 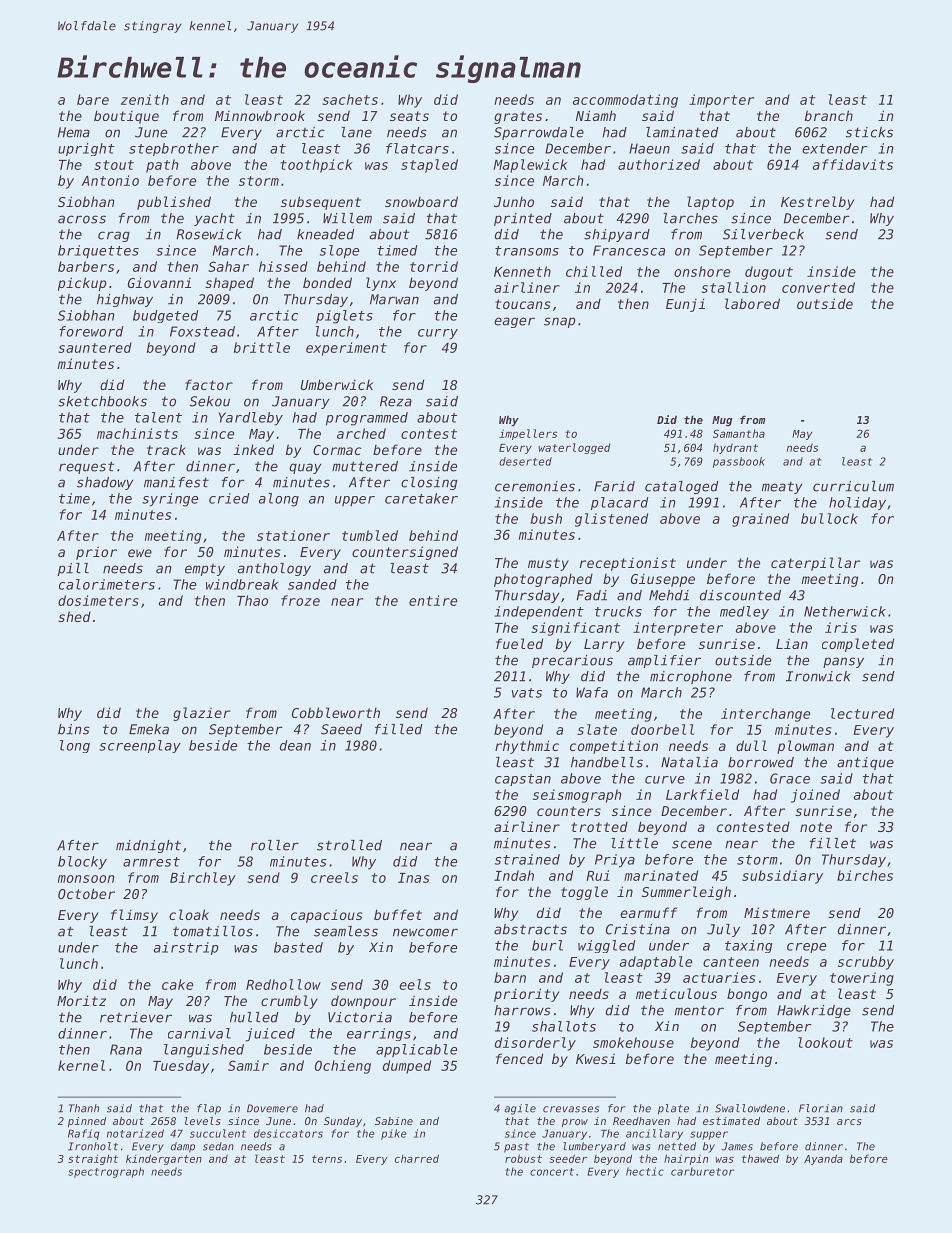 I want to click on Tuesday, so click(x=181, y=1067).
